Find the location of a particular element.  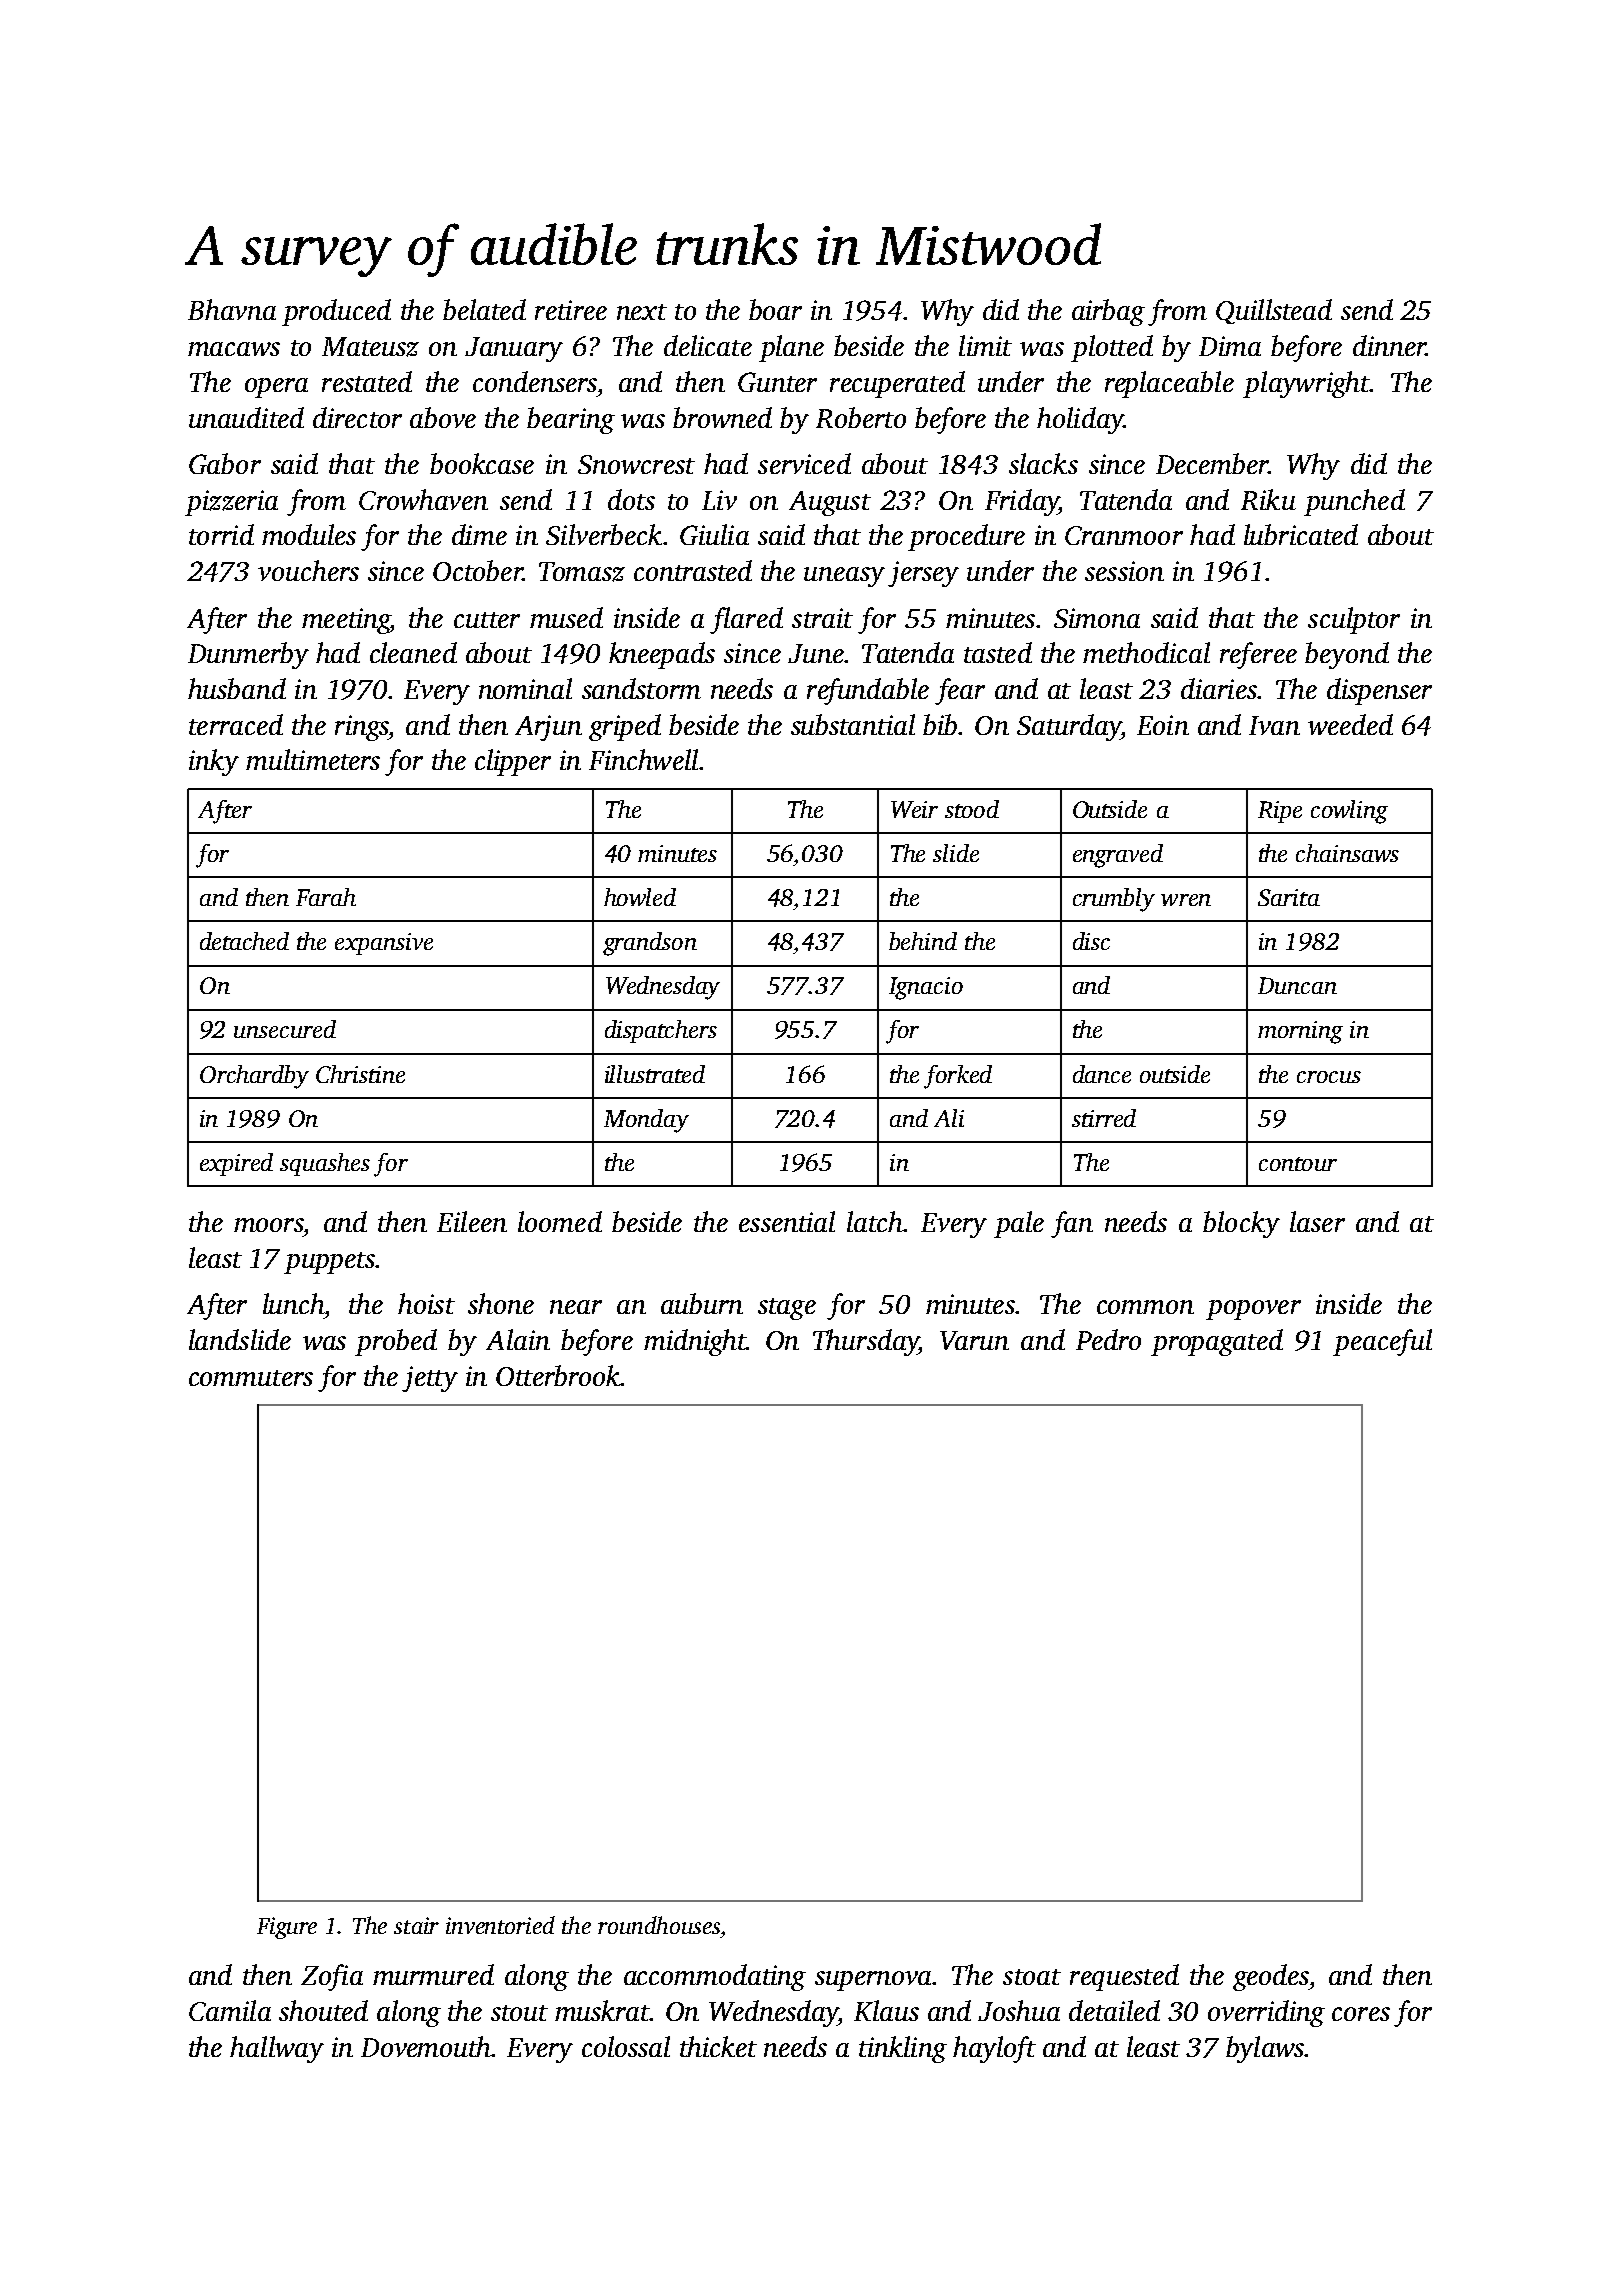

hallway is located at coordinates (277, 2049).
